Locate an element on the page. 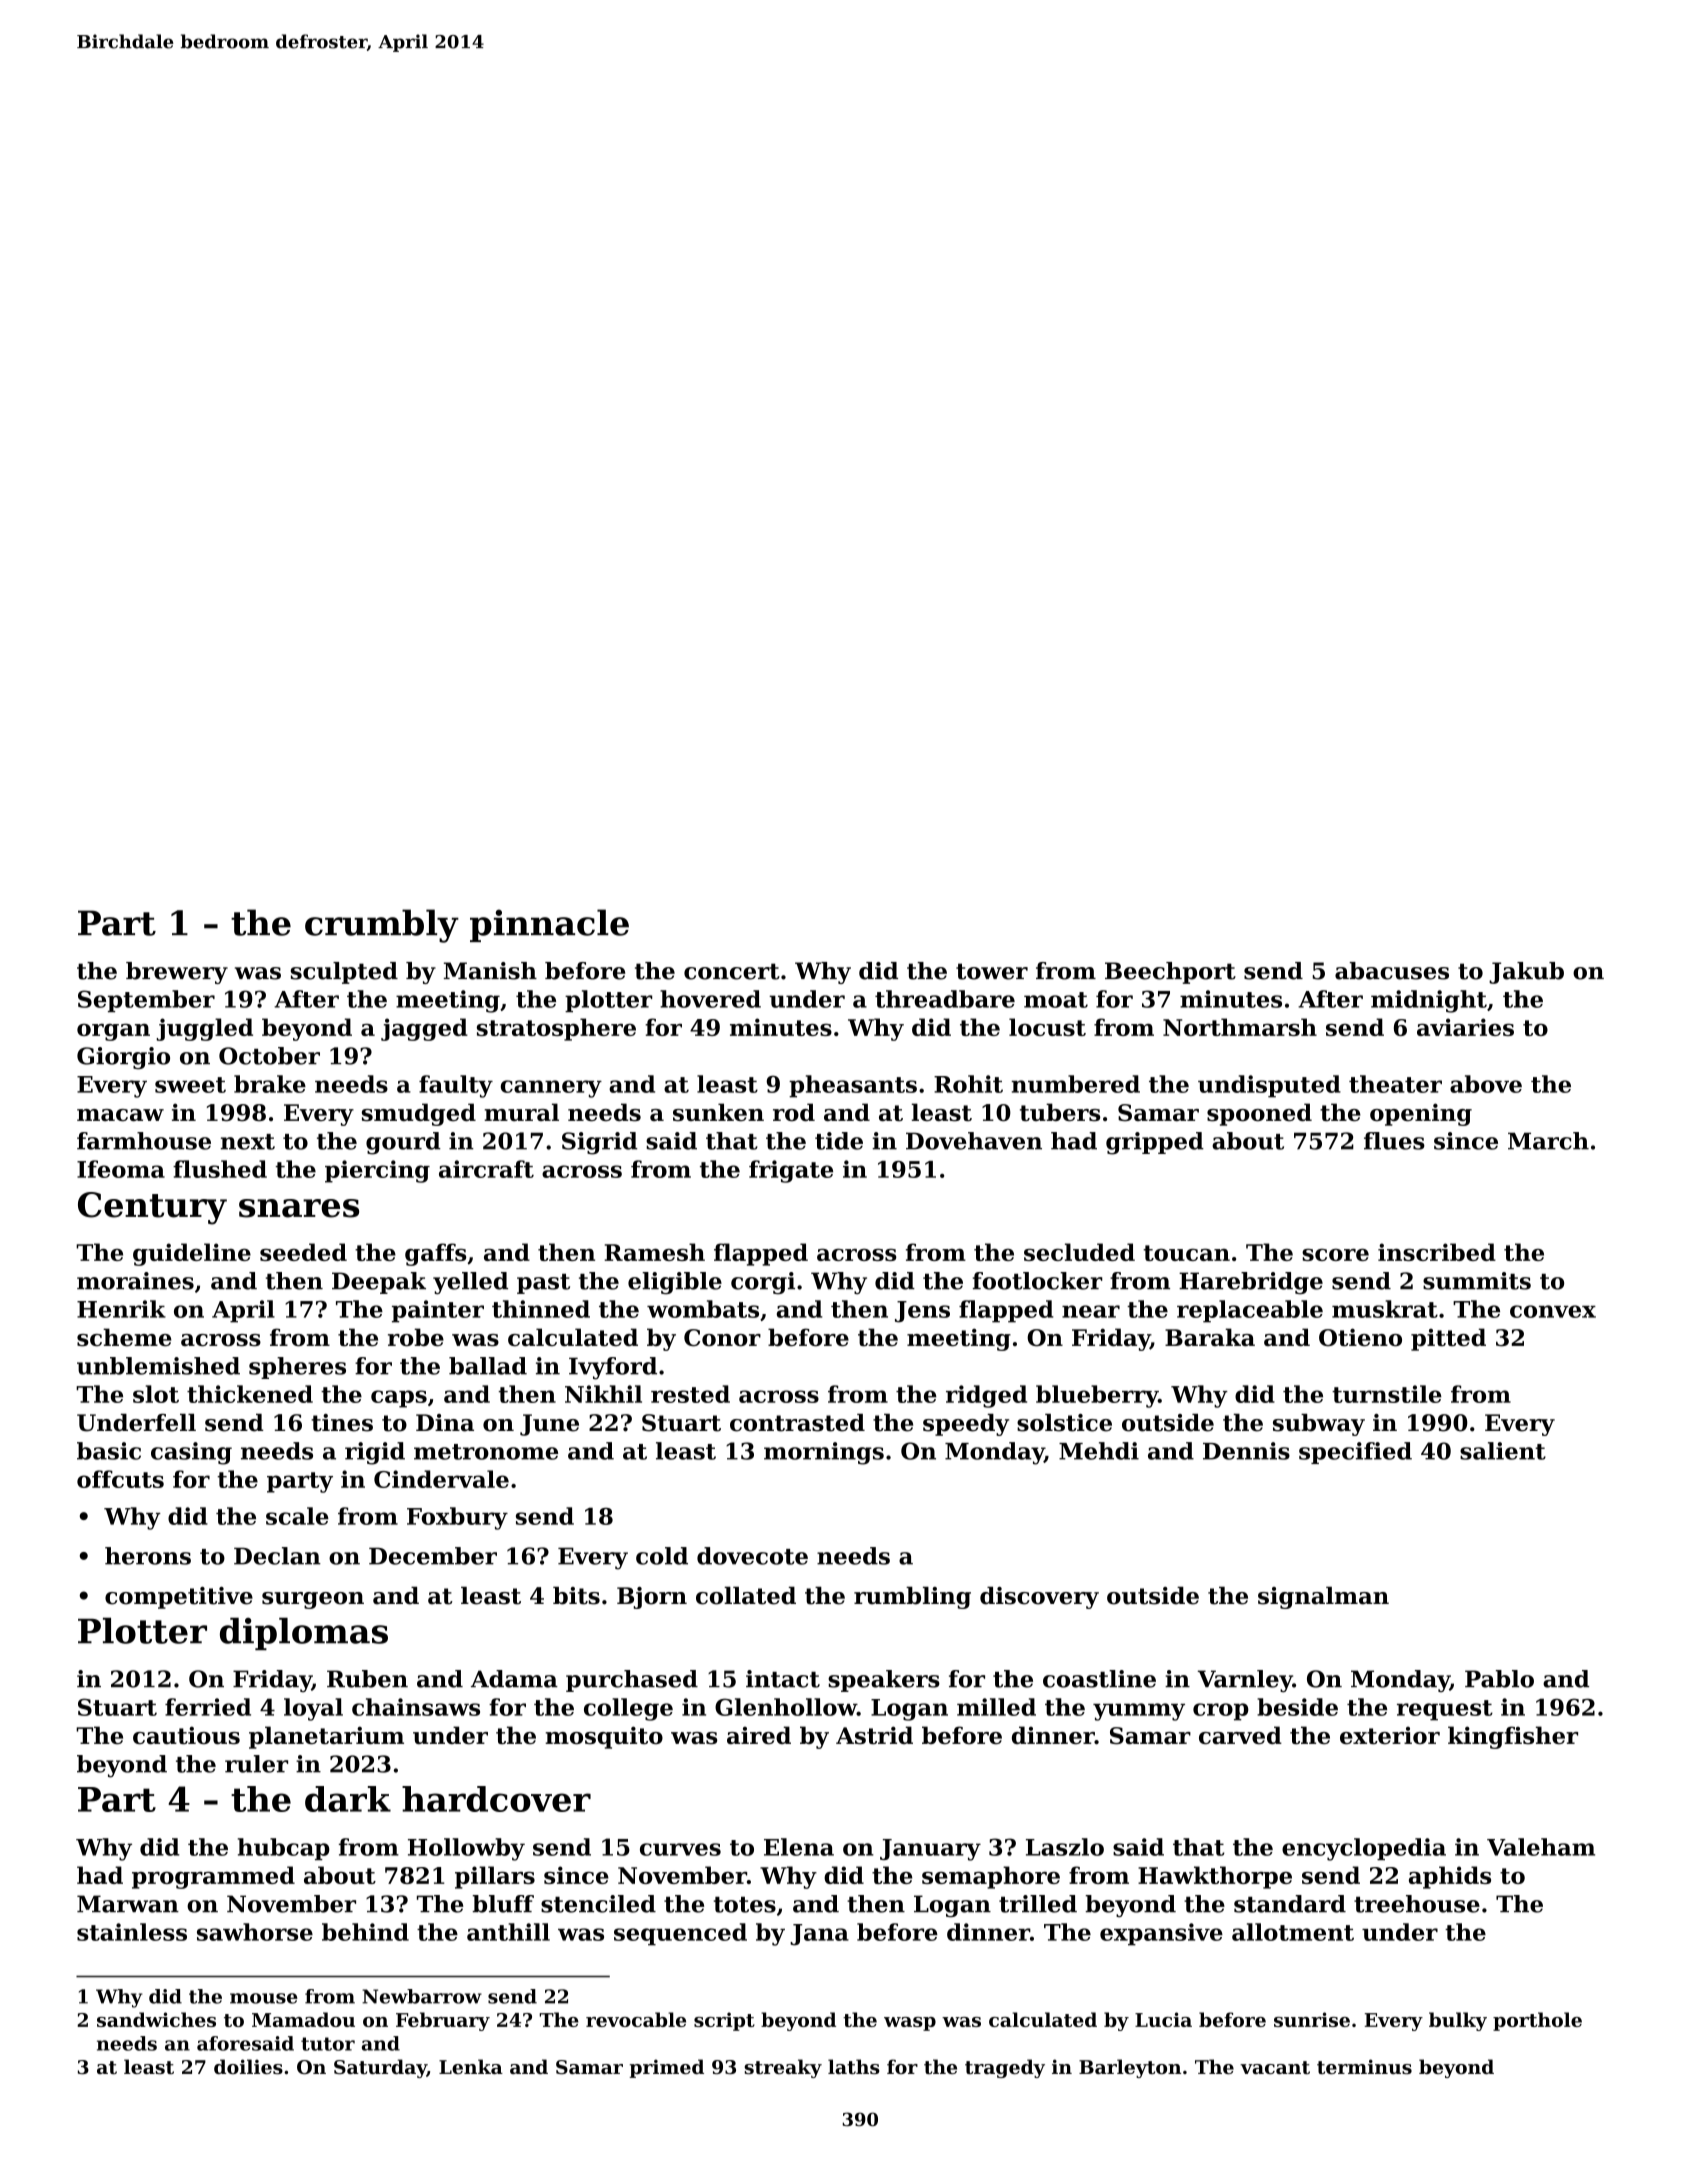 The height and width of the page is (2178, 1683). exterior is located at coordinates (1390, 1735).
